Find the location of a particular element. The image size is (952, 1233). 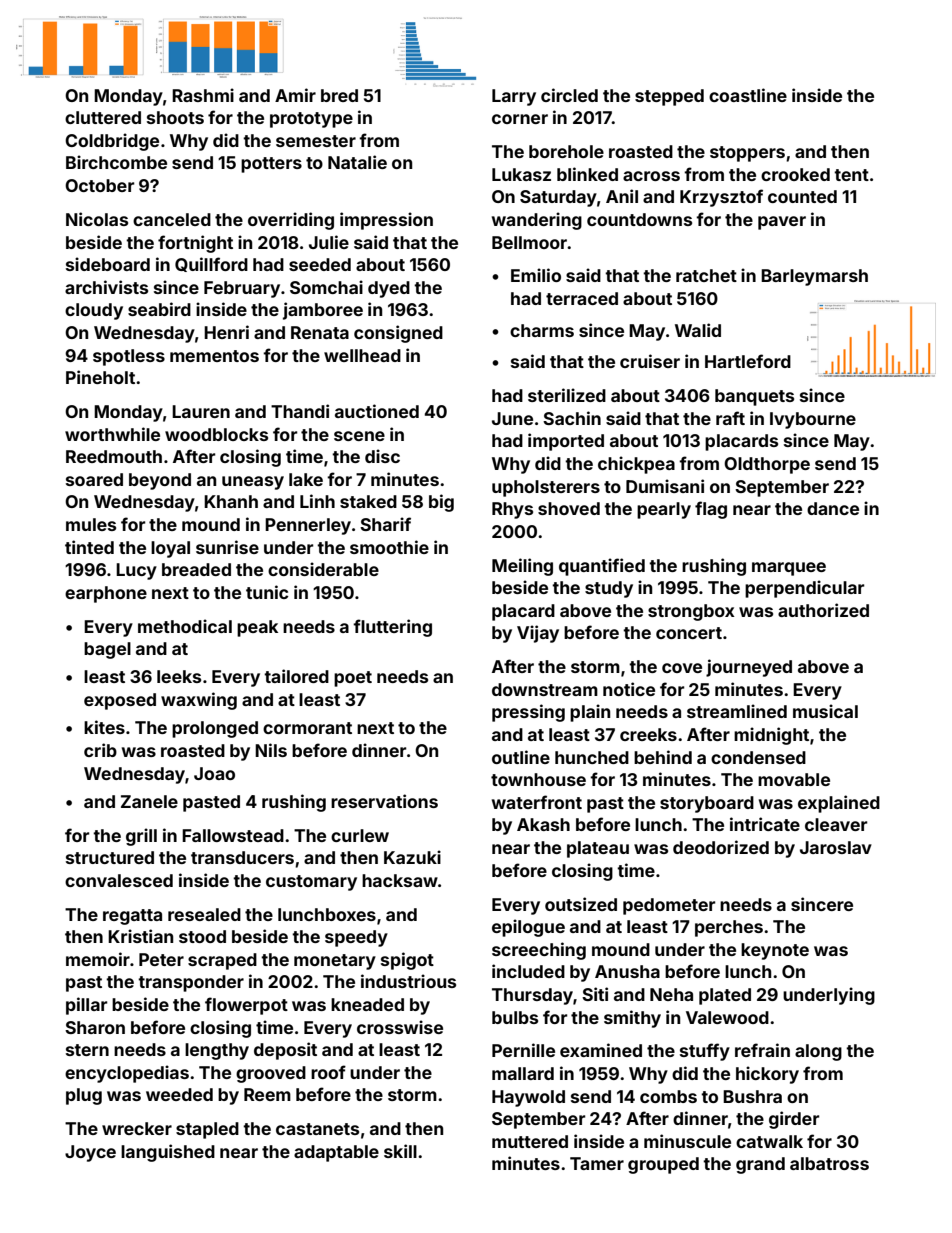

Larry is located at coordinates (514, 97).
